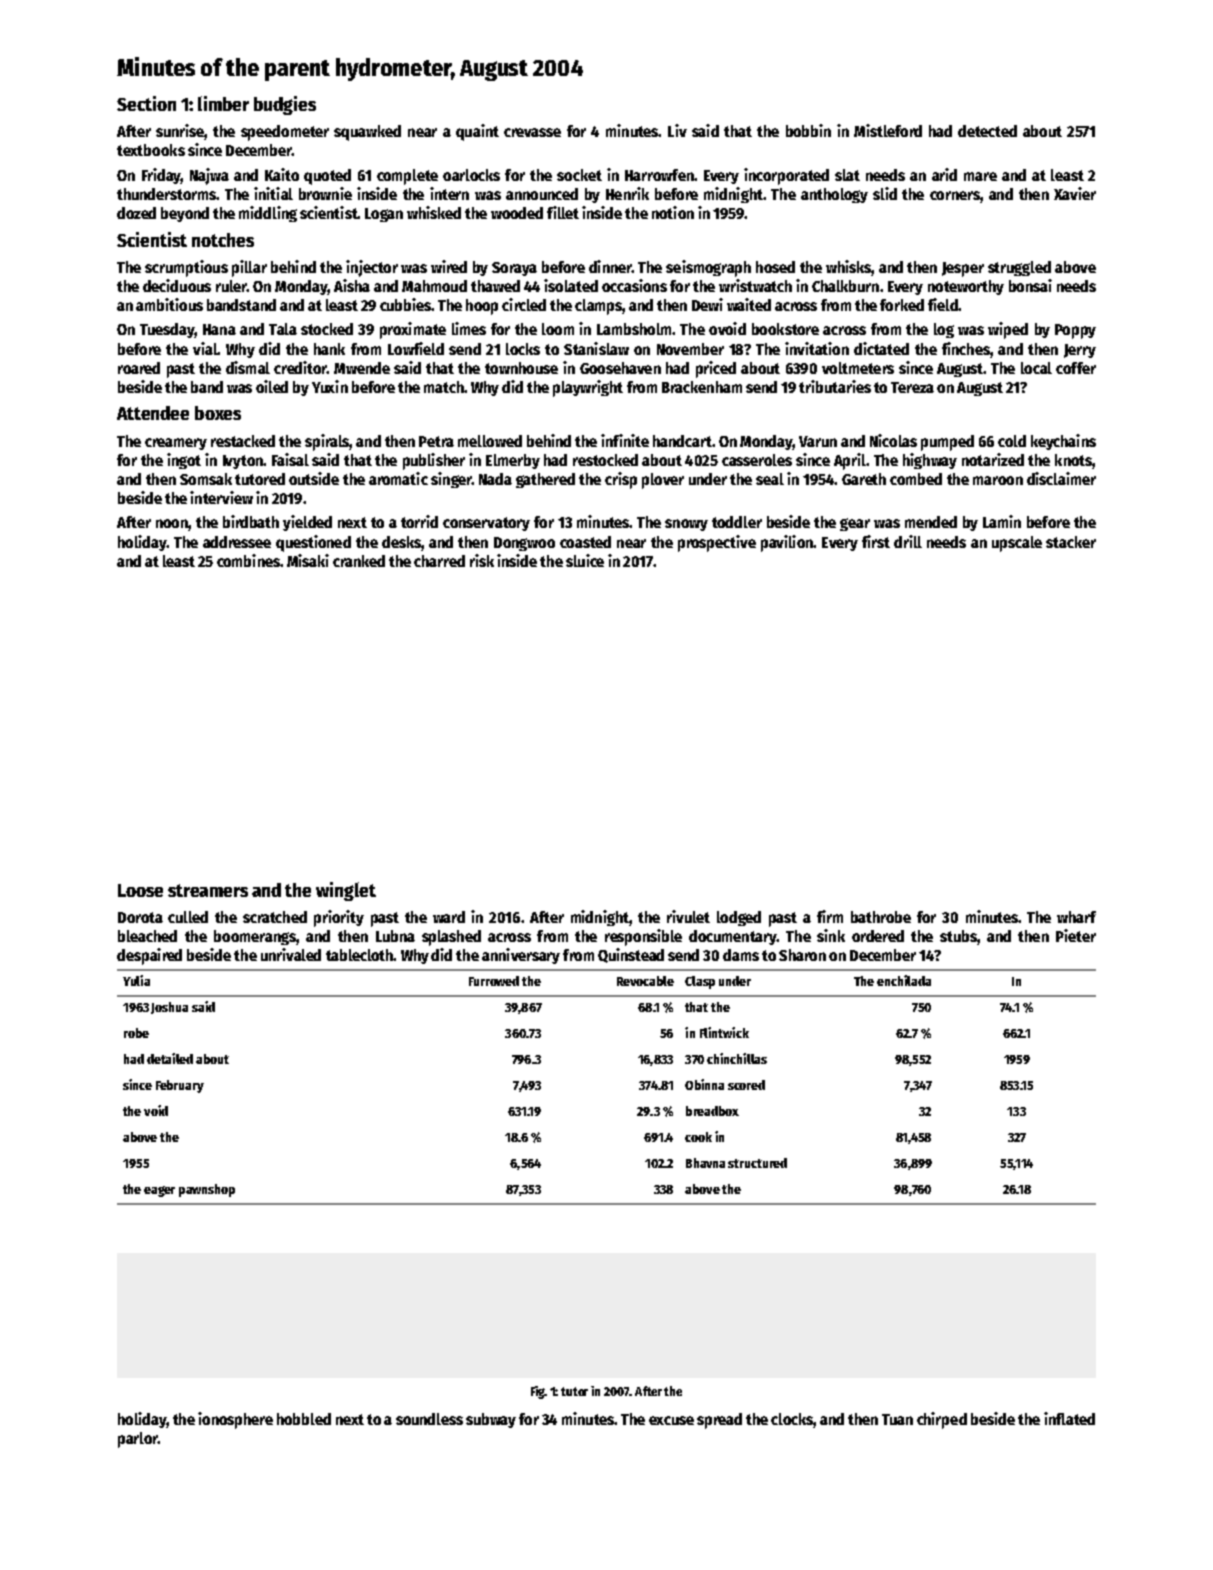 The image size is (1213, 1570). What do you see at coordinates (538, 1392) in the page?
I see `Fig` at bounding box center [538, 1392].
